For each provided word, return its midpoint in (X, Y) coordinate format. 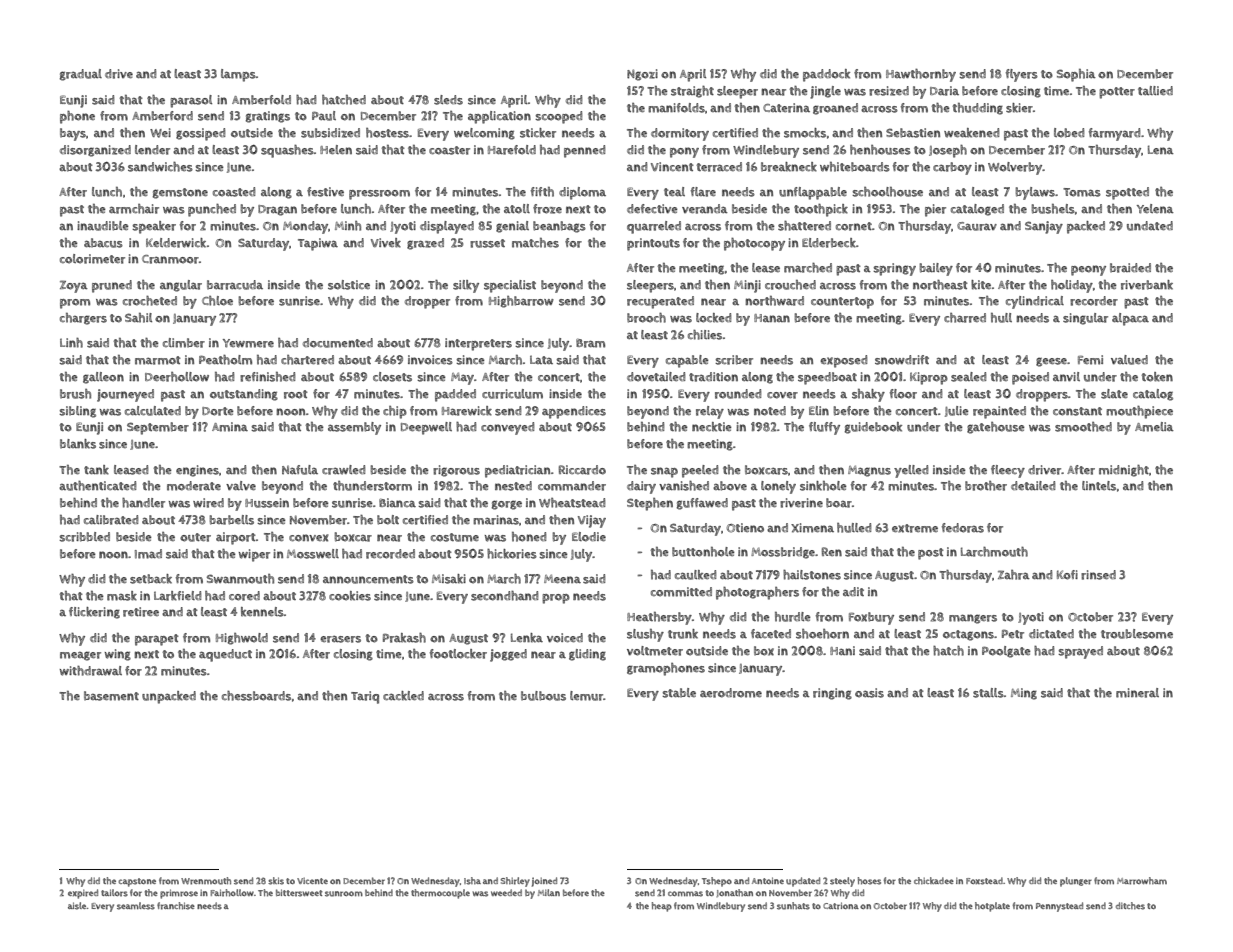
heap (662, 907)
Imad (148, 554)
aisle (77, 906)
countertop (842, 303)
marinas (496, 520)
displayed (447, 227)
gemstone (180, 193)
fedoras (963, 528)
